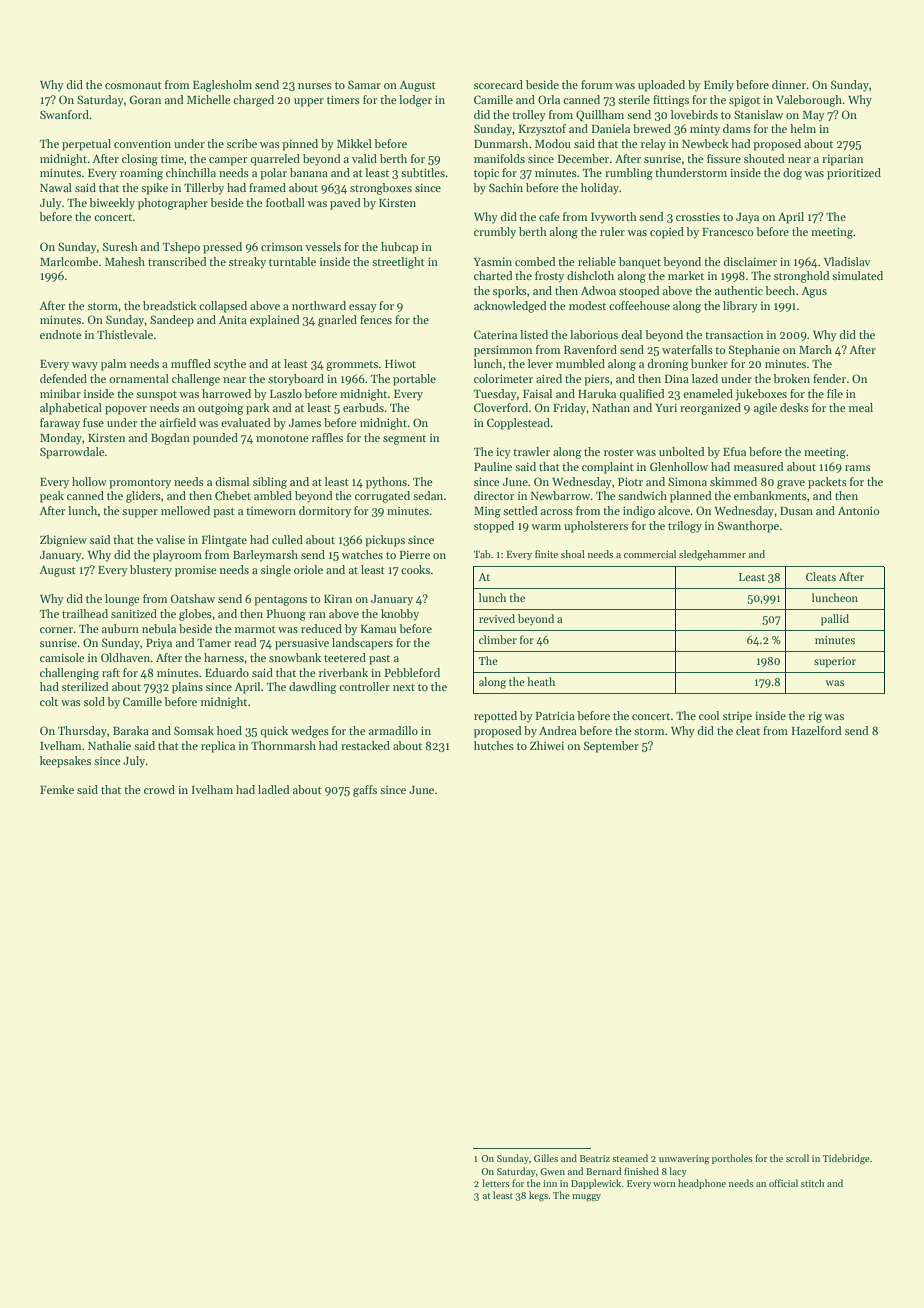 The height and width of the screenshot is (1308, 924). I want to click on Gilles, so click(546, 1158).
